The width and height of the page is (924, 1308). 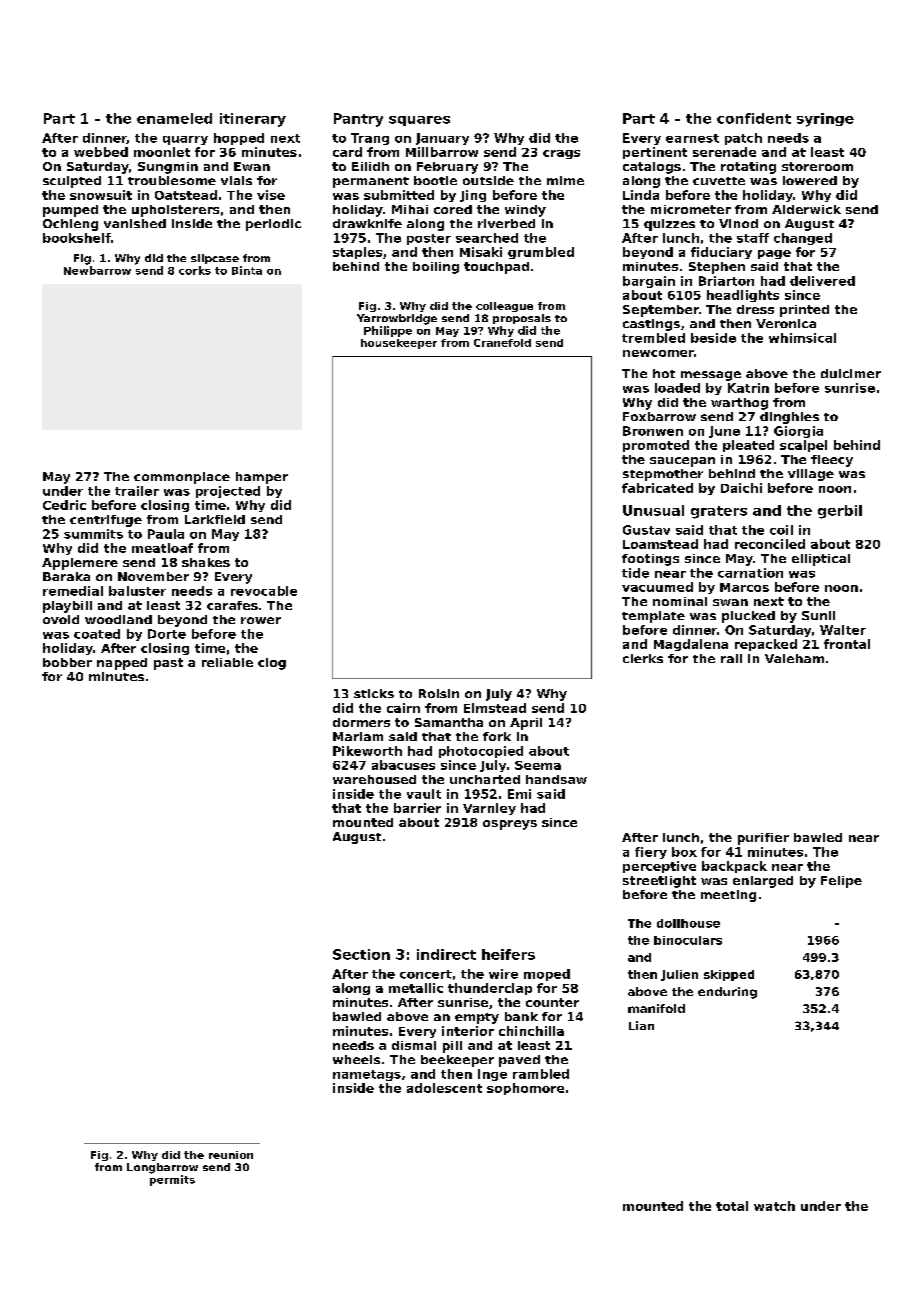 I want to click on earnest, so click(x=692, y=138).
